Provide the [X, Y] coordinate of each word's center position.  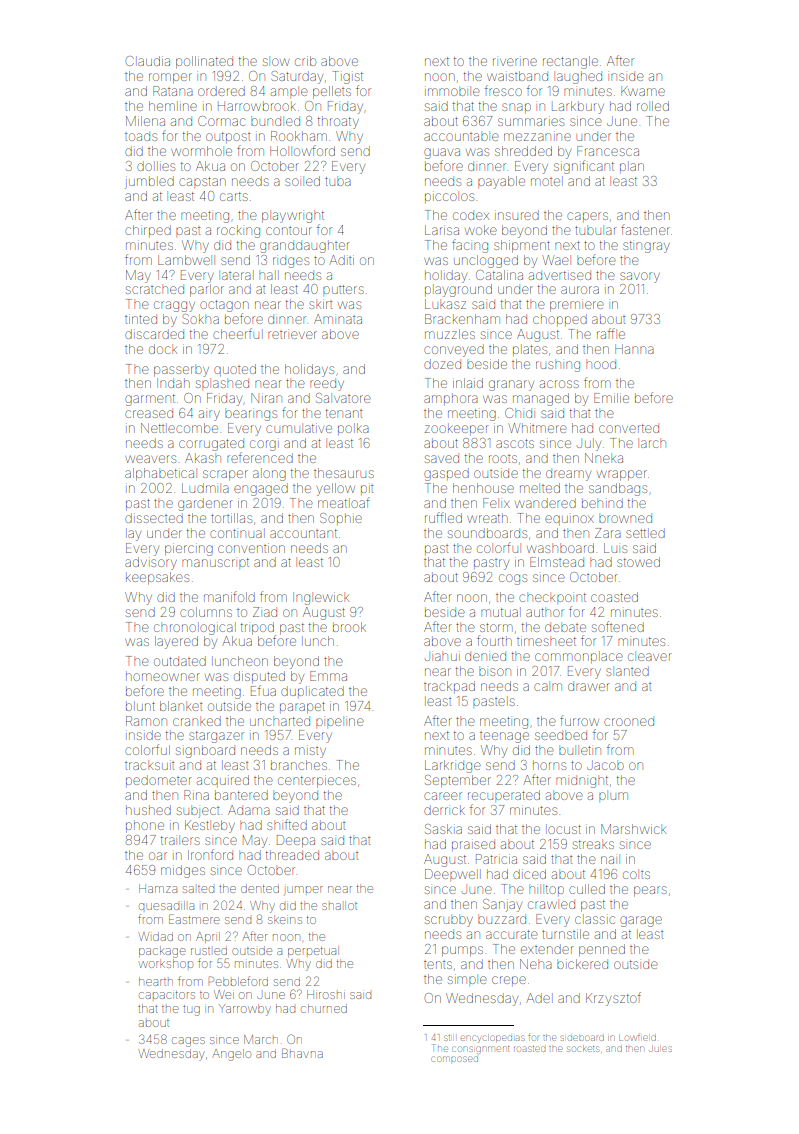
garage [641, 921]
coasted [614, 597]
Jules [660, 1049]
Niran [266, 398]
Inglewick [321, 598]
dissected [154, 519]
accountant [303, 533]
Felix [496, 503]
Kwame [643, 91]
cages [188, 1042]
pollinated [204, 62]
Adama [249, 810]
